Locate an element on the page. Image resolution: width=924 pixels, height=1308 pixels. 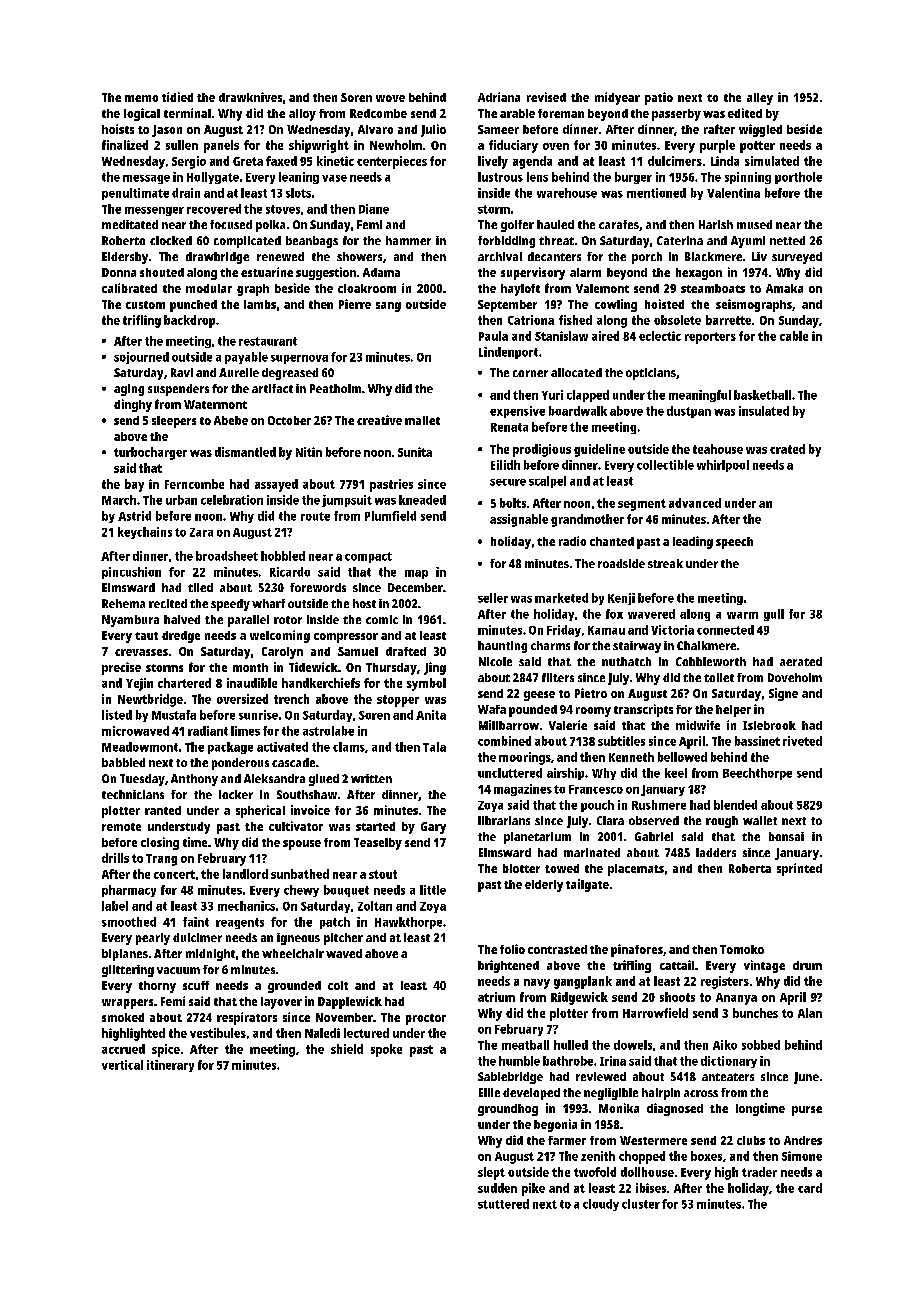
advanced is located at coordinates (695, 503).
